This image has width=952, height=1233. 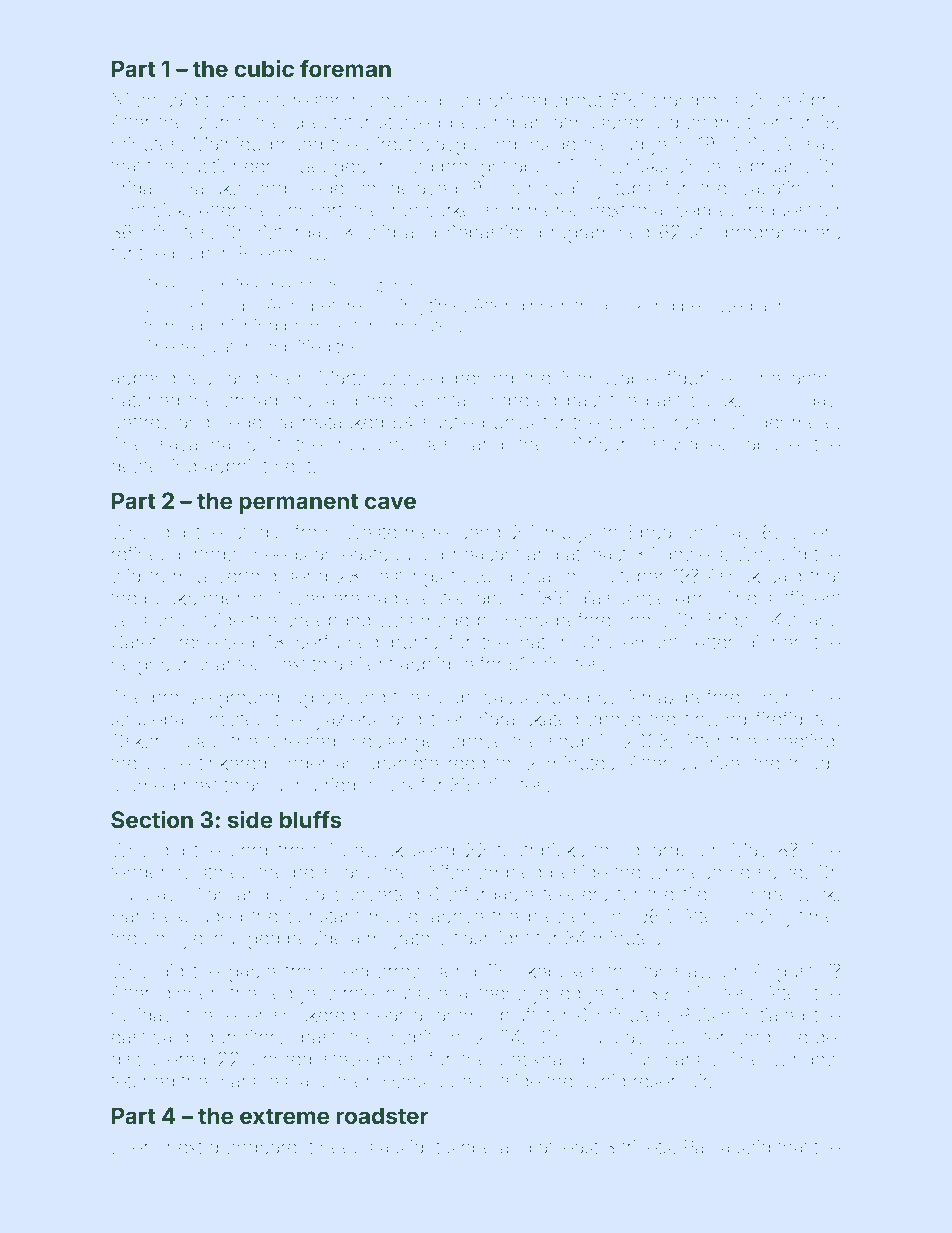 I want to click on printed, so click(x=517, y=102).
